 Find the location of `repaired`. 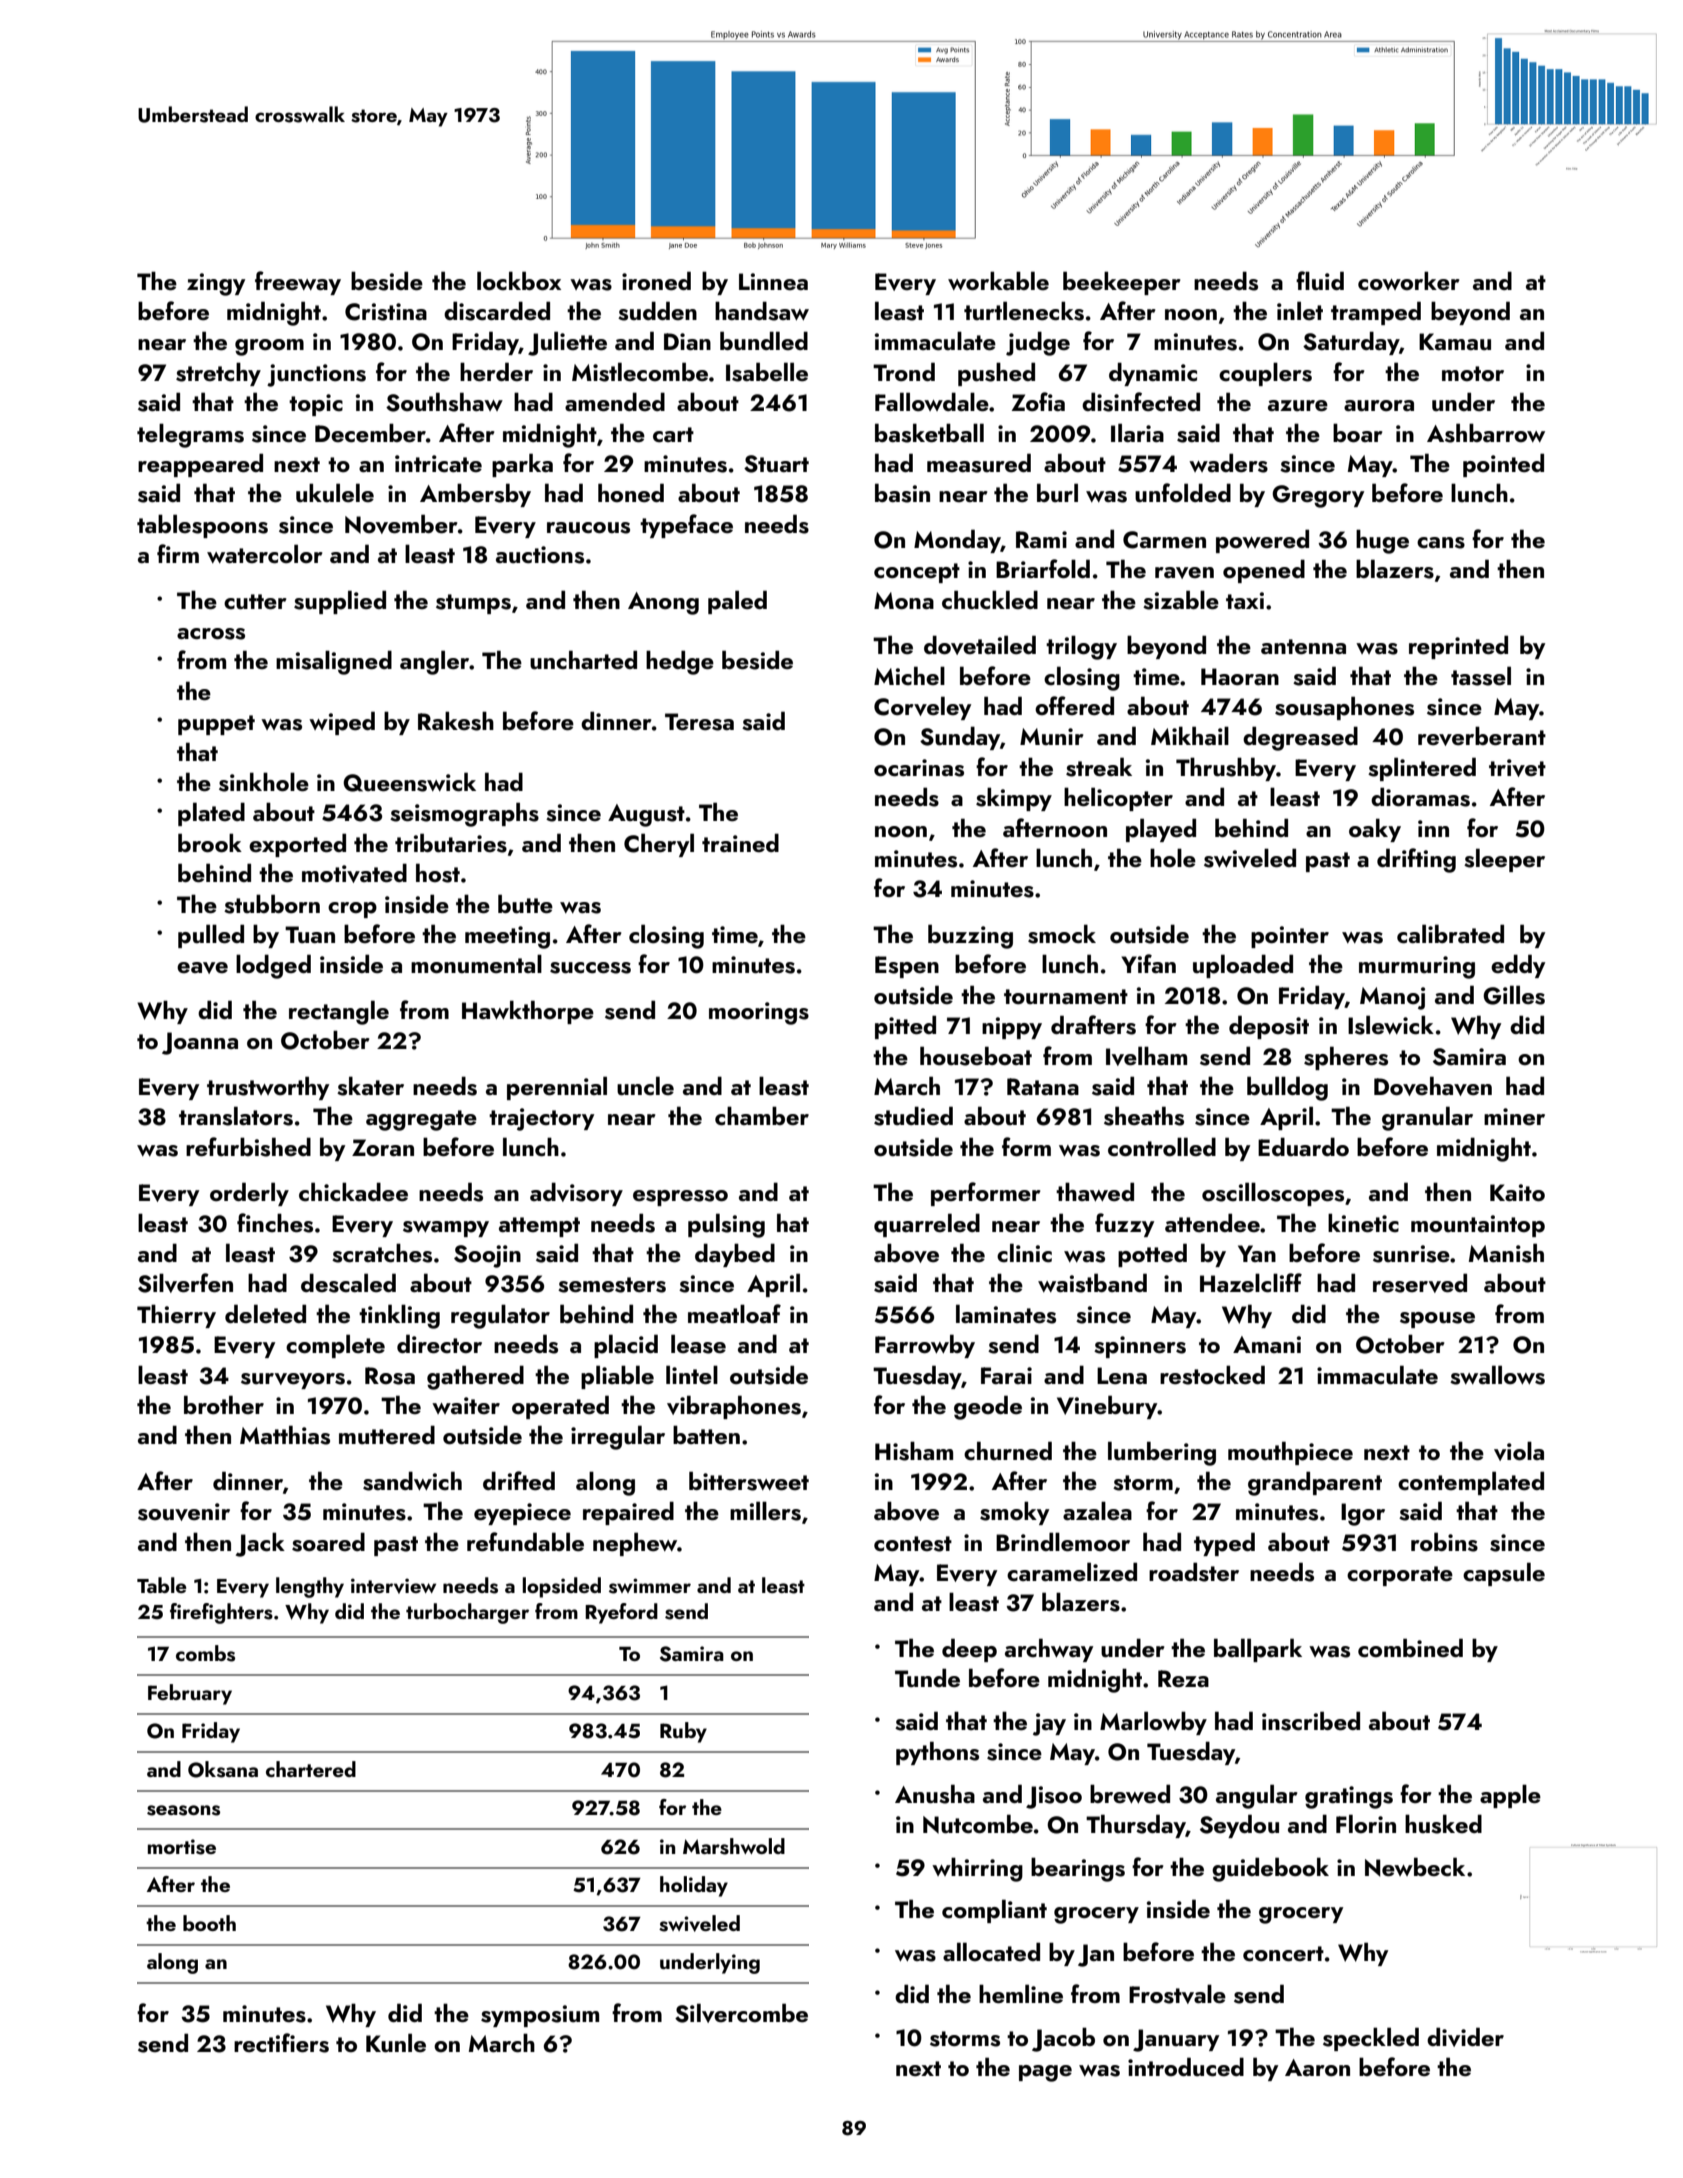

repaired is located at coordinates (628, 1513).
